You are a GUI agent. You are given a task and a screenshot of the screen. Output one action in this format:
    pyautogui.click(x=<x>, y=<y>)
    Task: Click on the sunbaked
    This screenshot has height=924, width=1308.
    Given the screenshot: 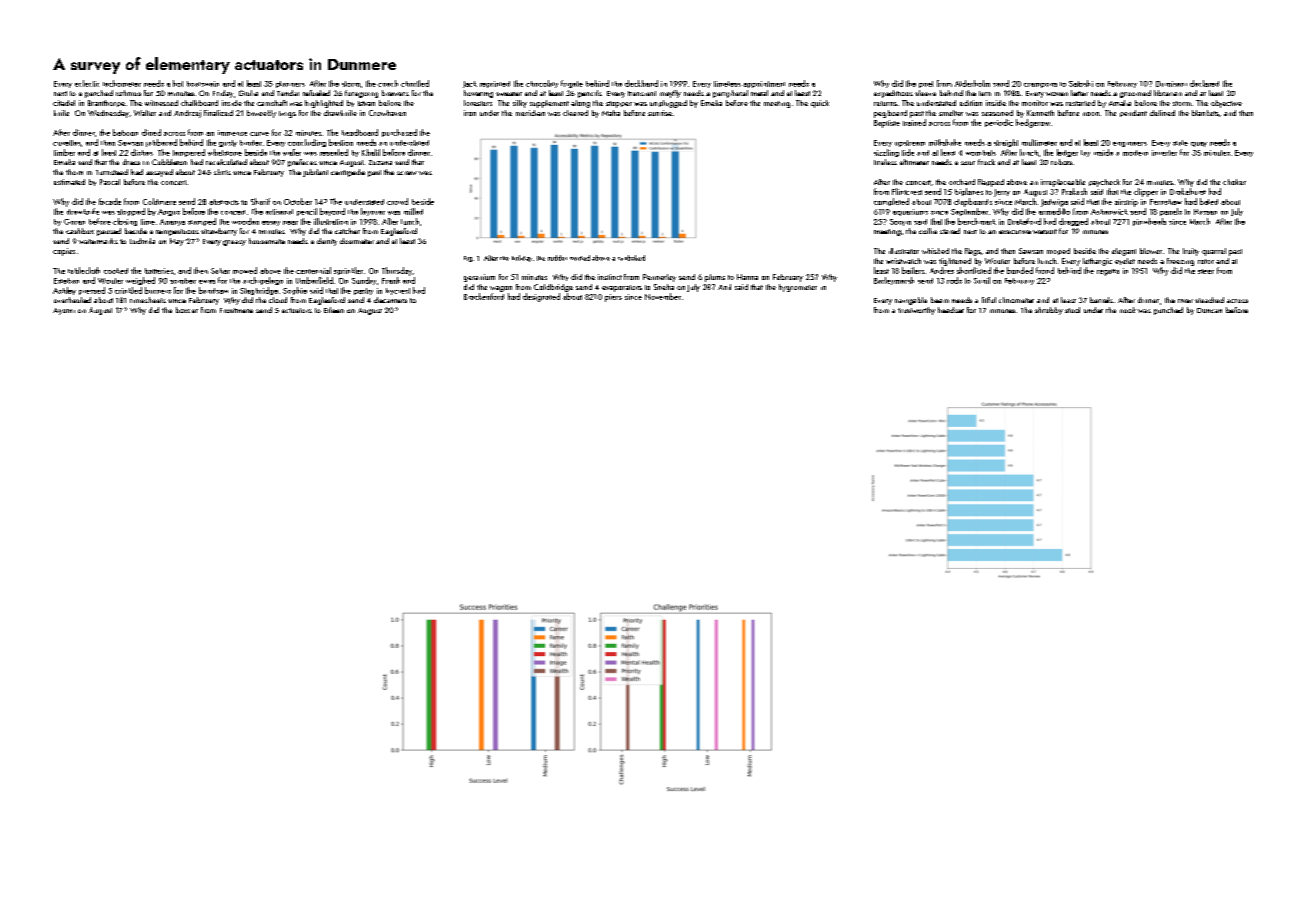 What is the action you would take?
    pyautogui.click(x=631, y=258)
